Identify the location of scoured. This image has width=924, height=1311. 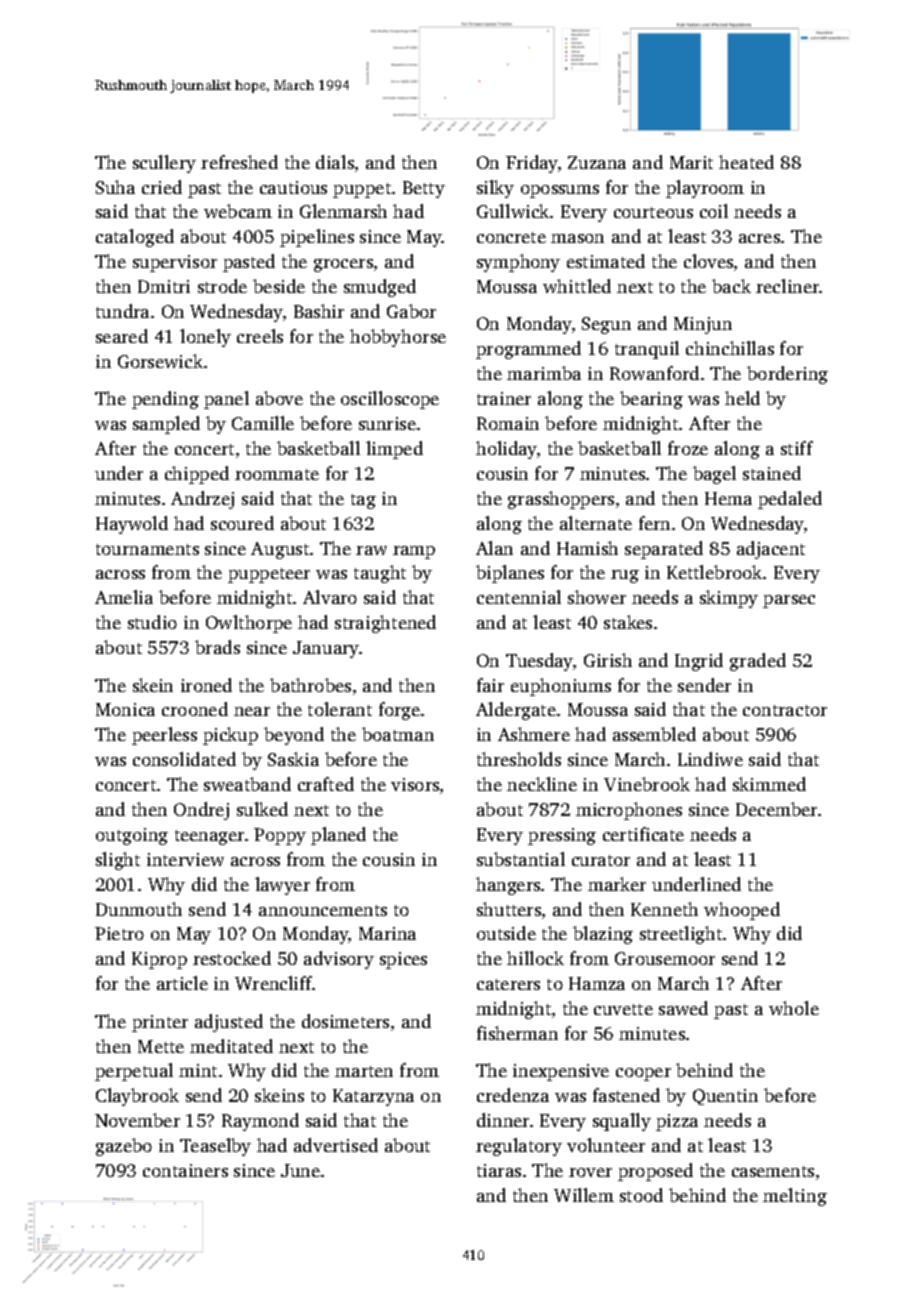
(242, 523).
